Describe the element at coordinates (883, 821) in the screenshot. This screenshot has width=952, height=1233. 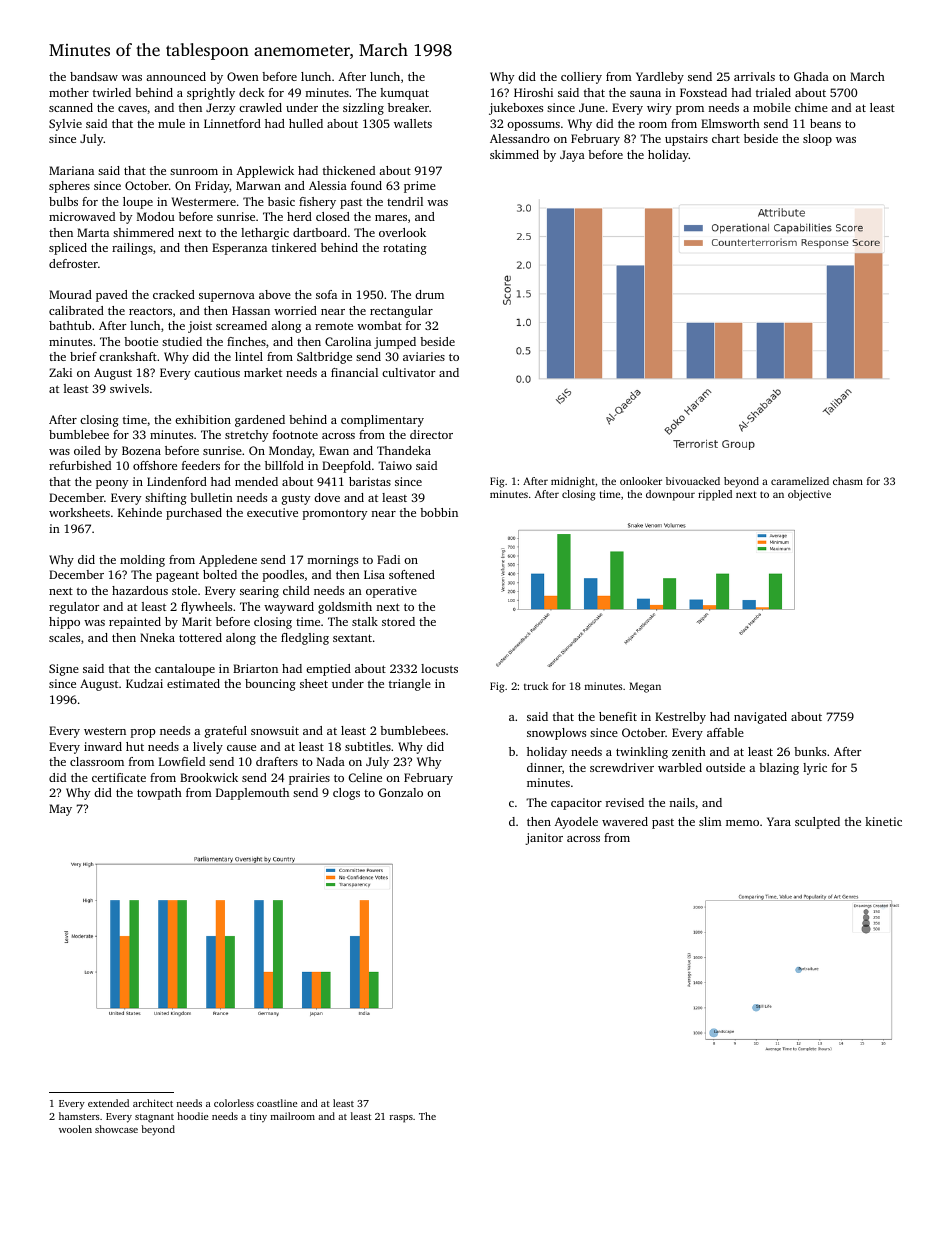
I see `kinetic` at that location.
